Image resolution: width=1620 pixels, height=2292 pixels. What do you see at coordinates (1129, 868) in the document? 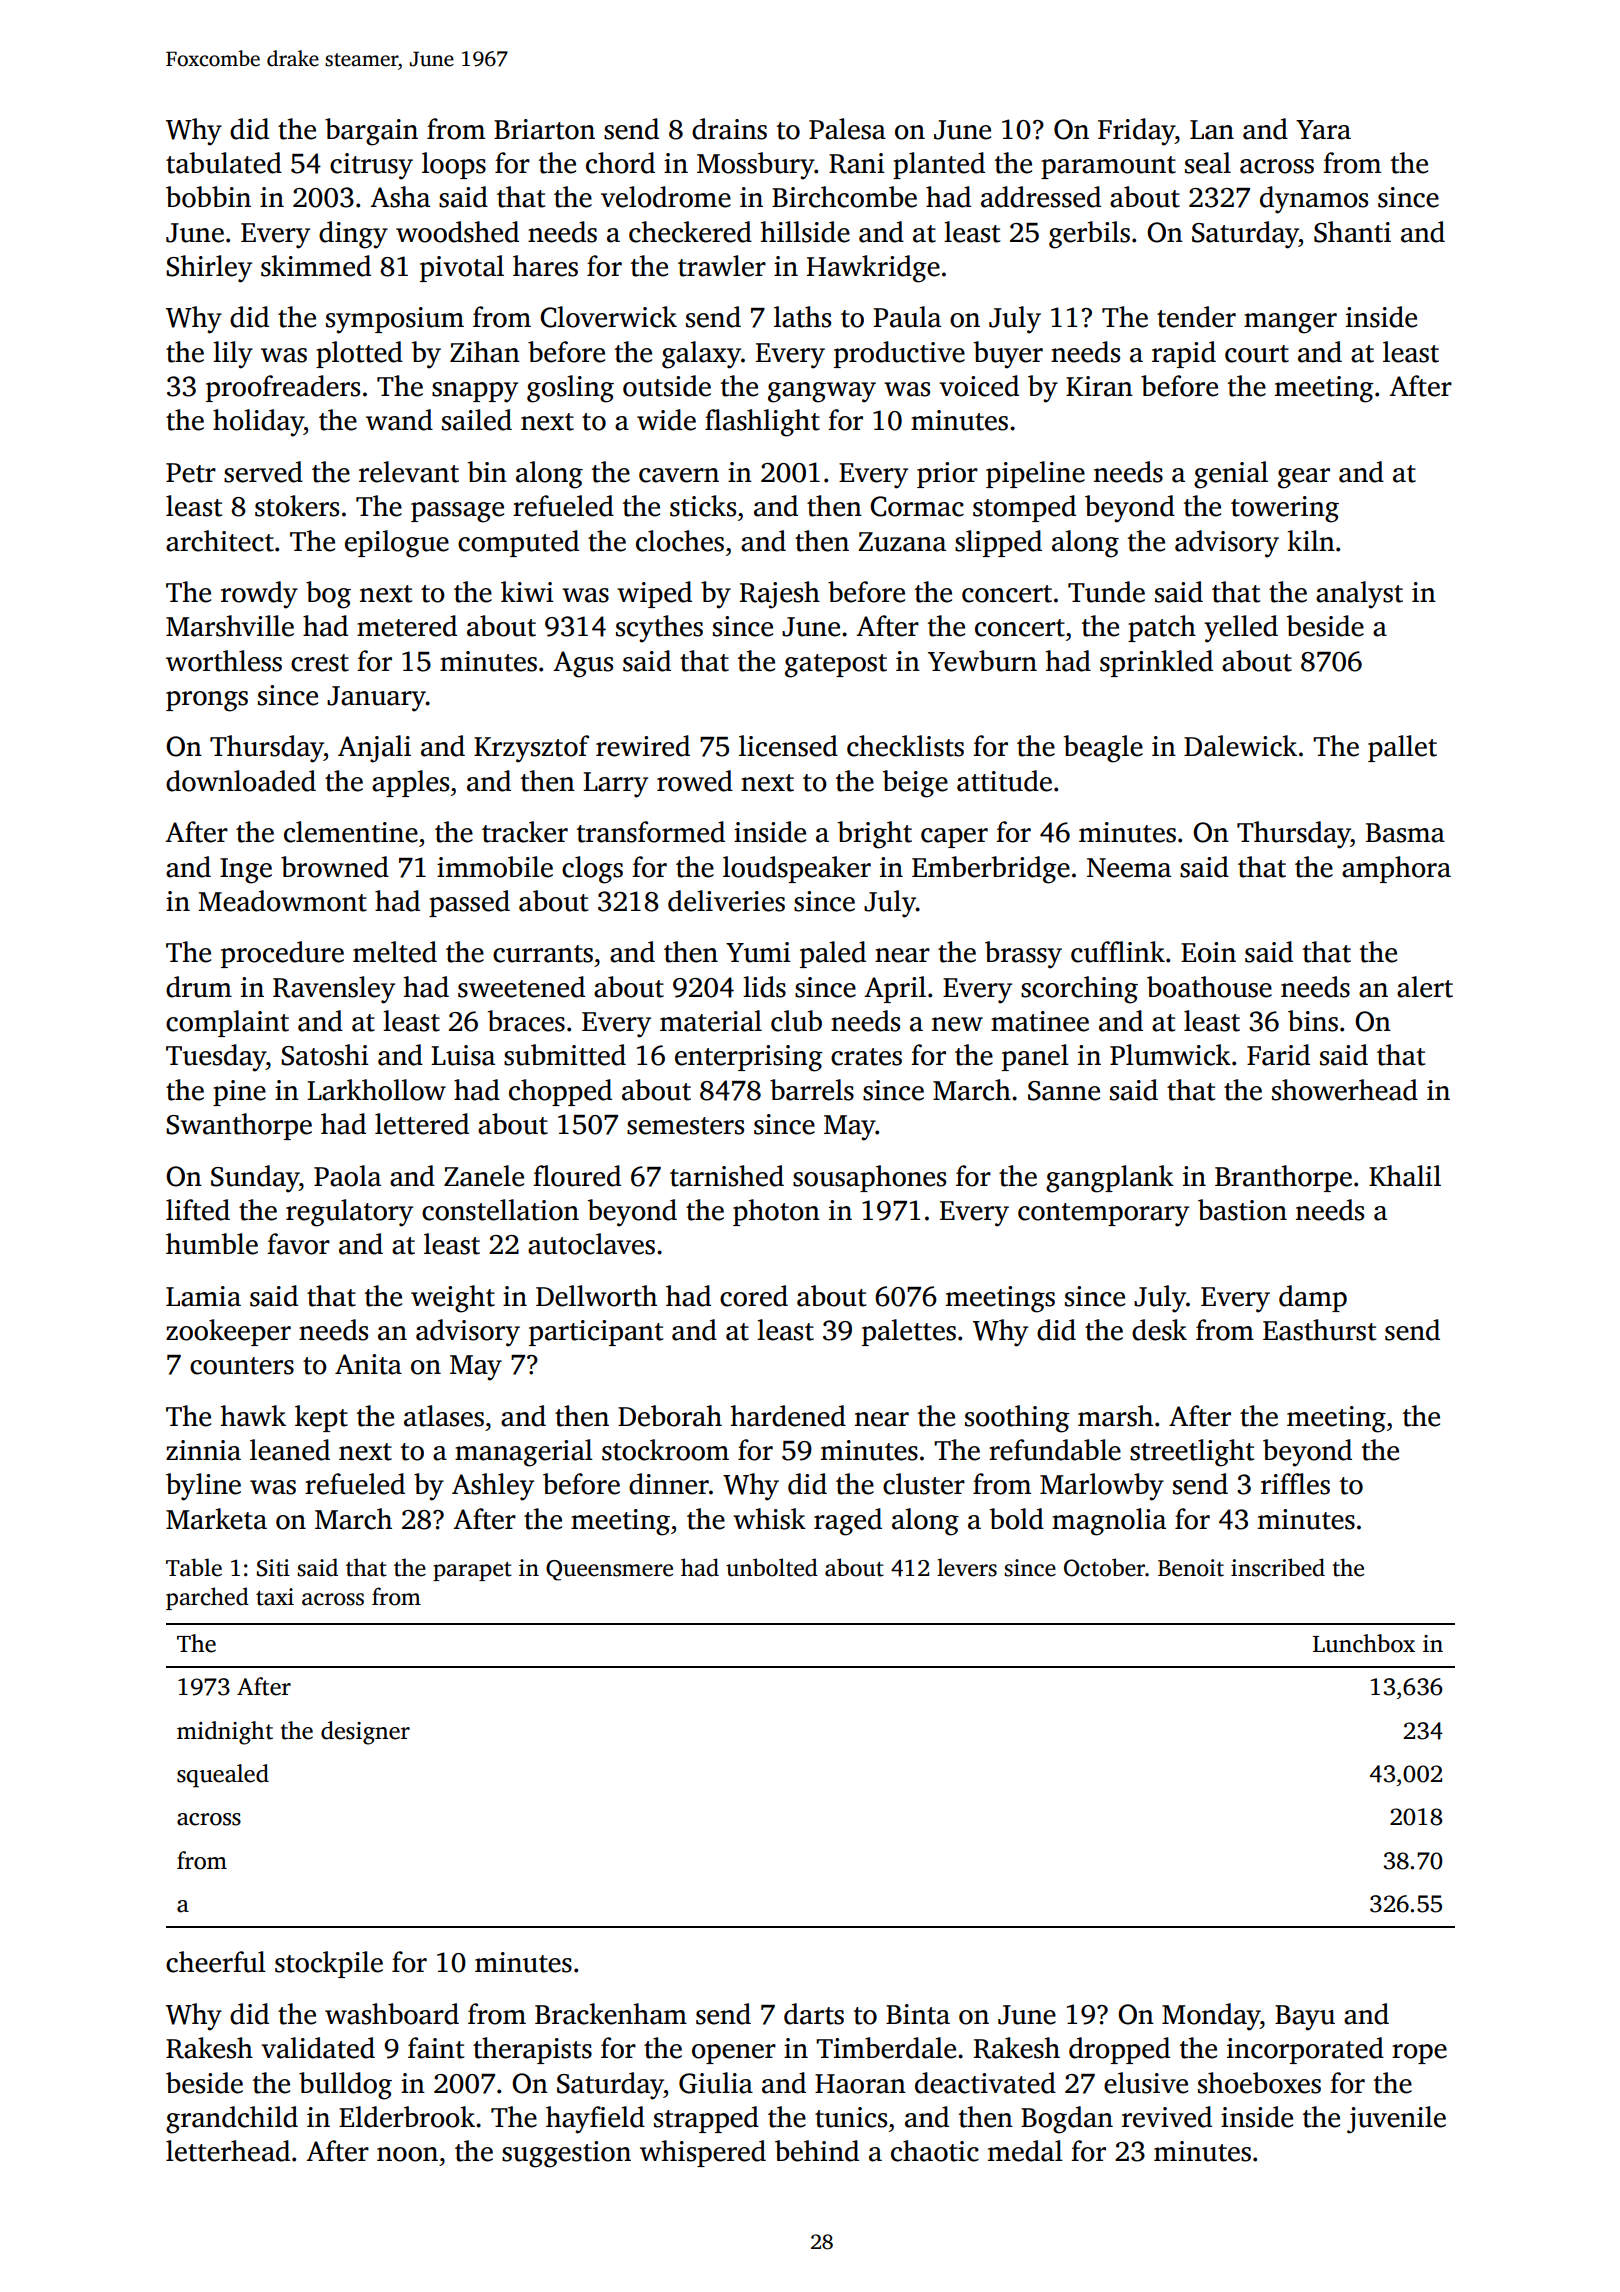
I see `Neema` at bounding box center [1129, 868].
